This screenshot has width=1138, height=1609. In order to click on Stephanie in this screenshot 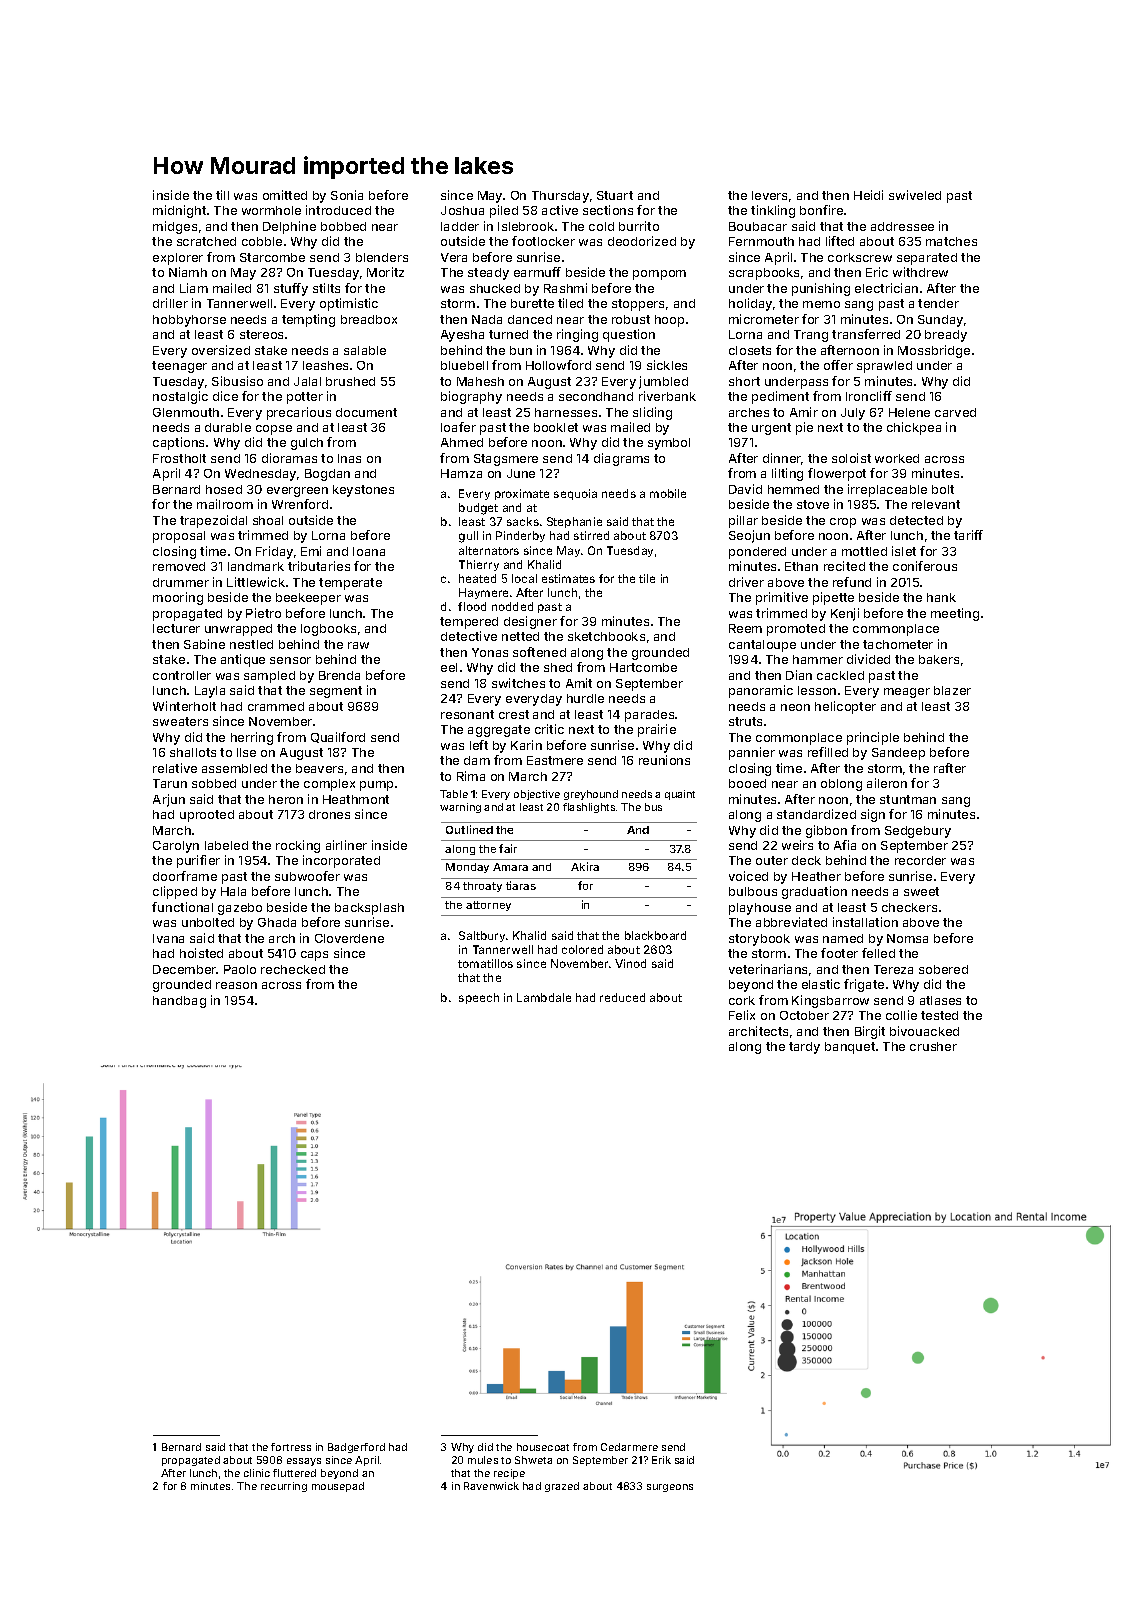, I will do `click(574, 522)`.
